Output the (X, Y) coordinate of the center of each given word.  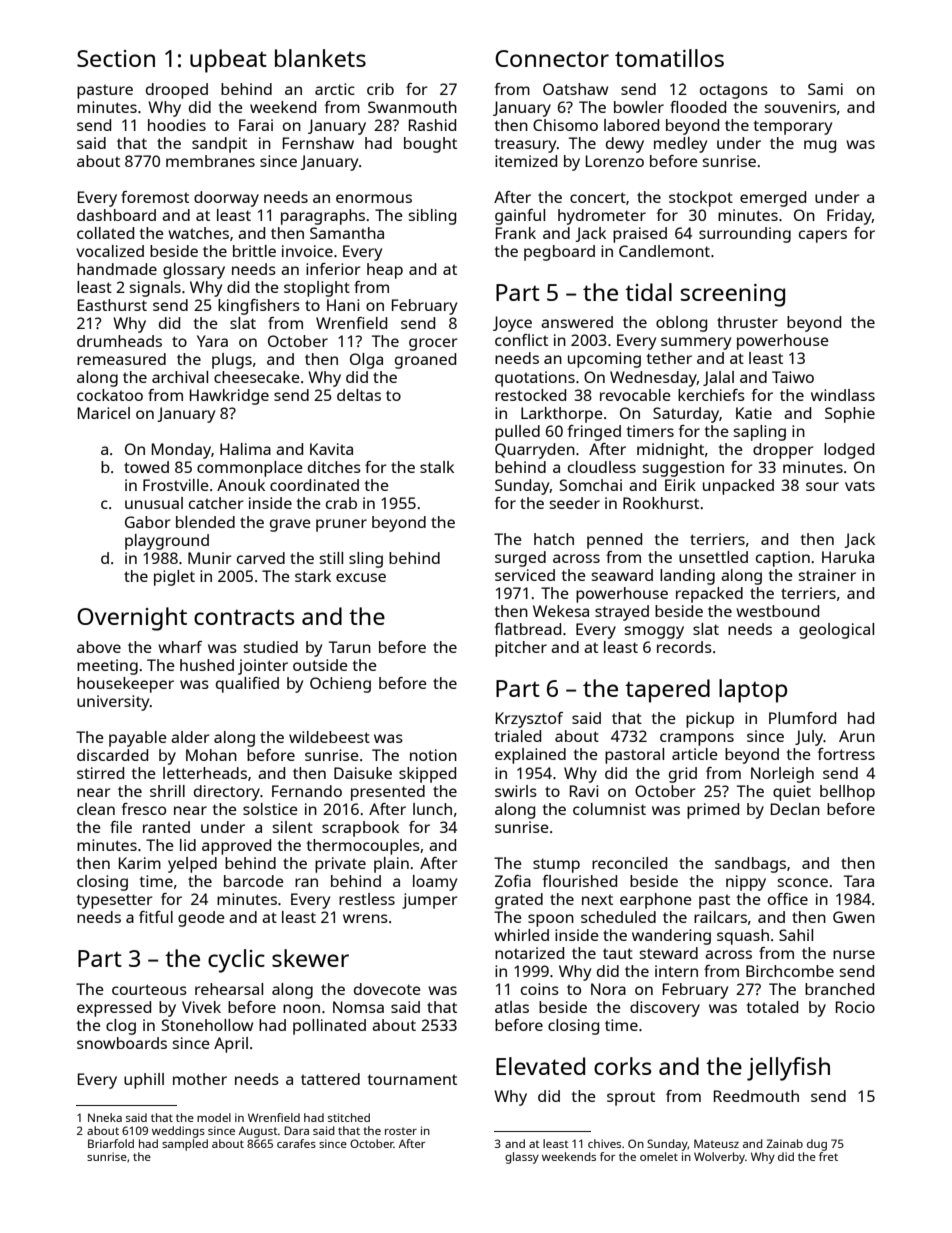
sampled (185, 1145)
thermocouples (363, 847)
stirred (100, 773)
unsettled (713, 557)
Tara (859, 881)
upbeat (228, 61)
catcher (216, 503)
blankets (320, 58)
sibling (432, 217)
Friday (849, 217)
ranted (166, 827)
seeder (574, 503)
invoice (307, 251)
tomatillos (669, 58)
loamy (435, 883)
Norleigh (782, 775)
